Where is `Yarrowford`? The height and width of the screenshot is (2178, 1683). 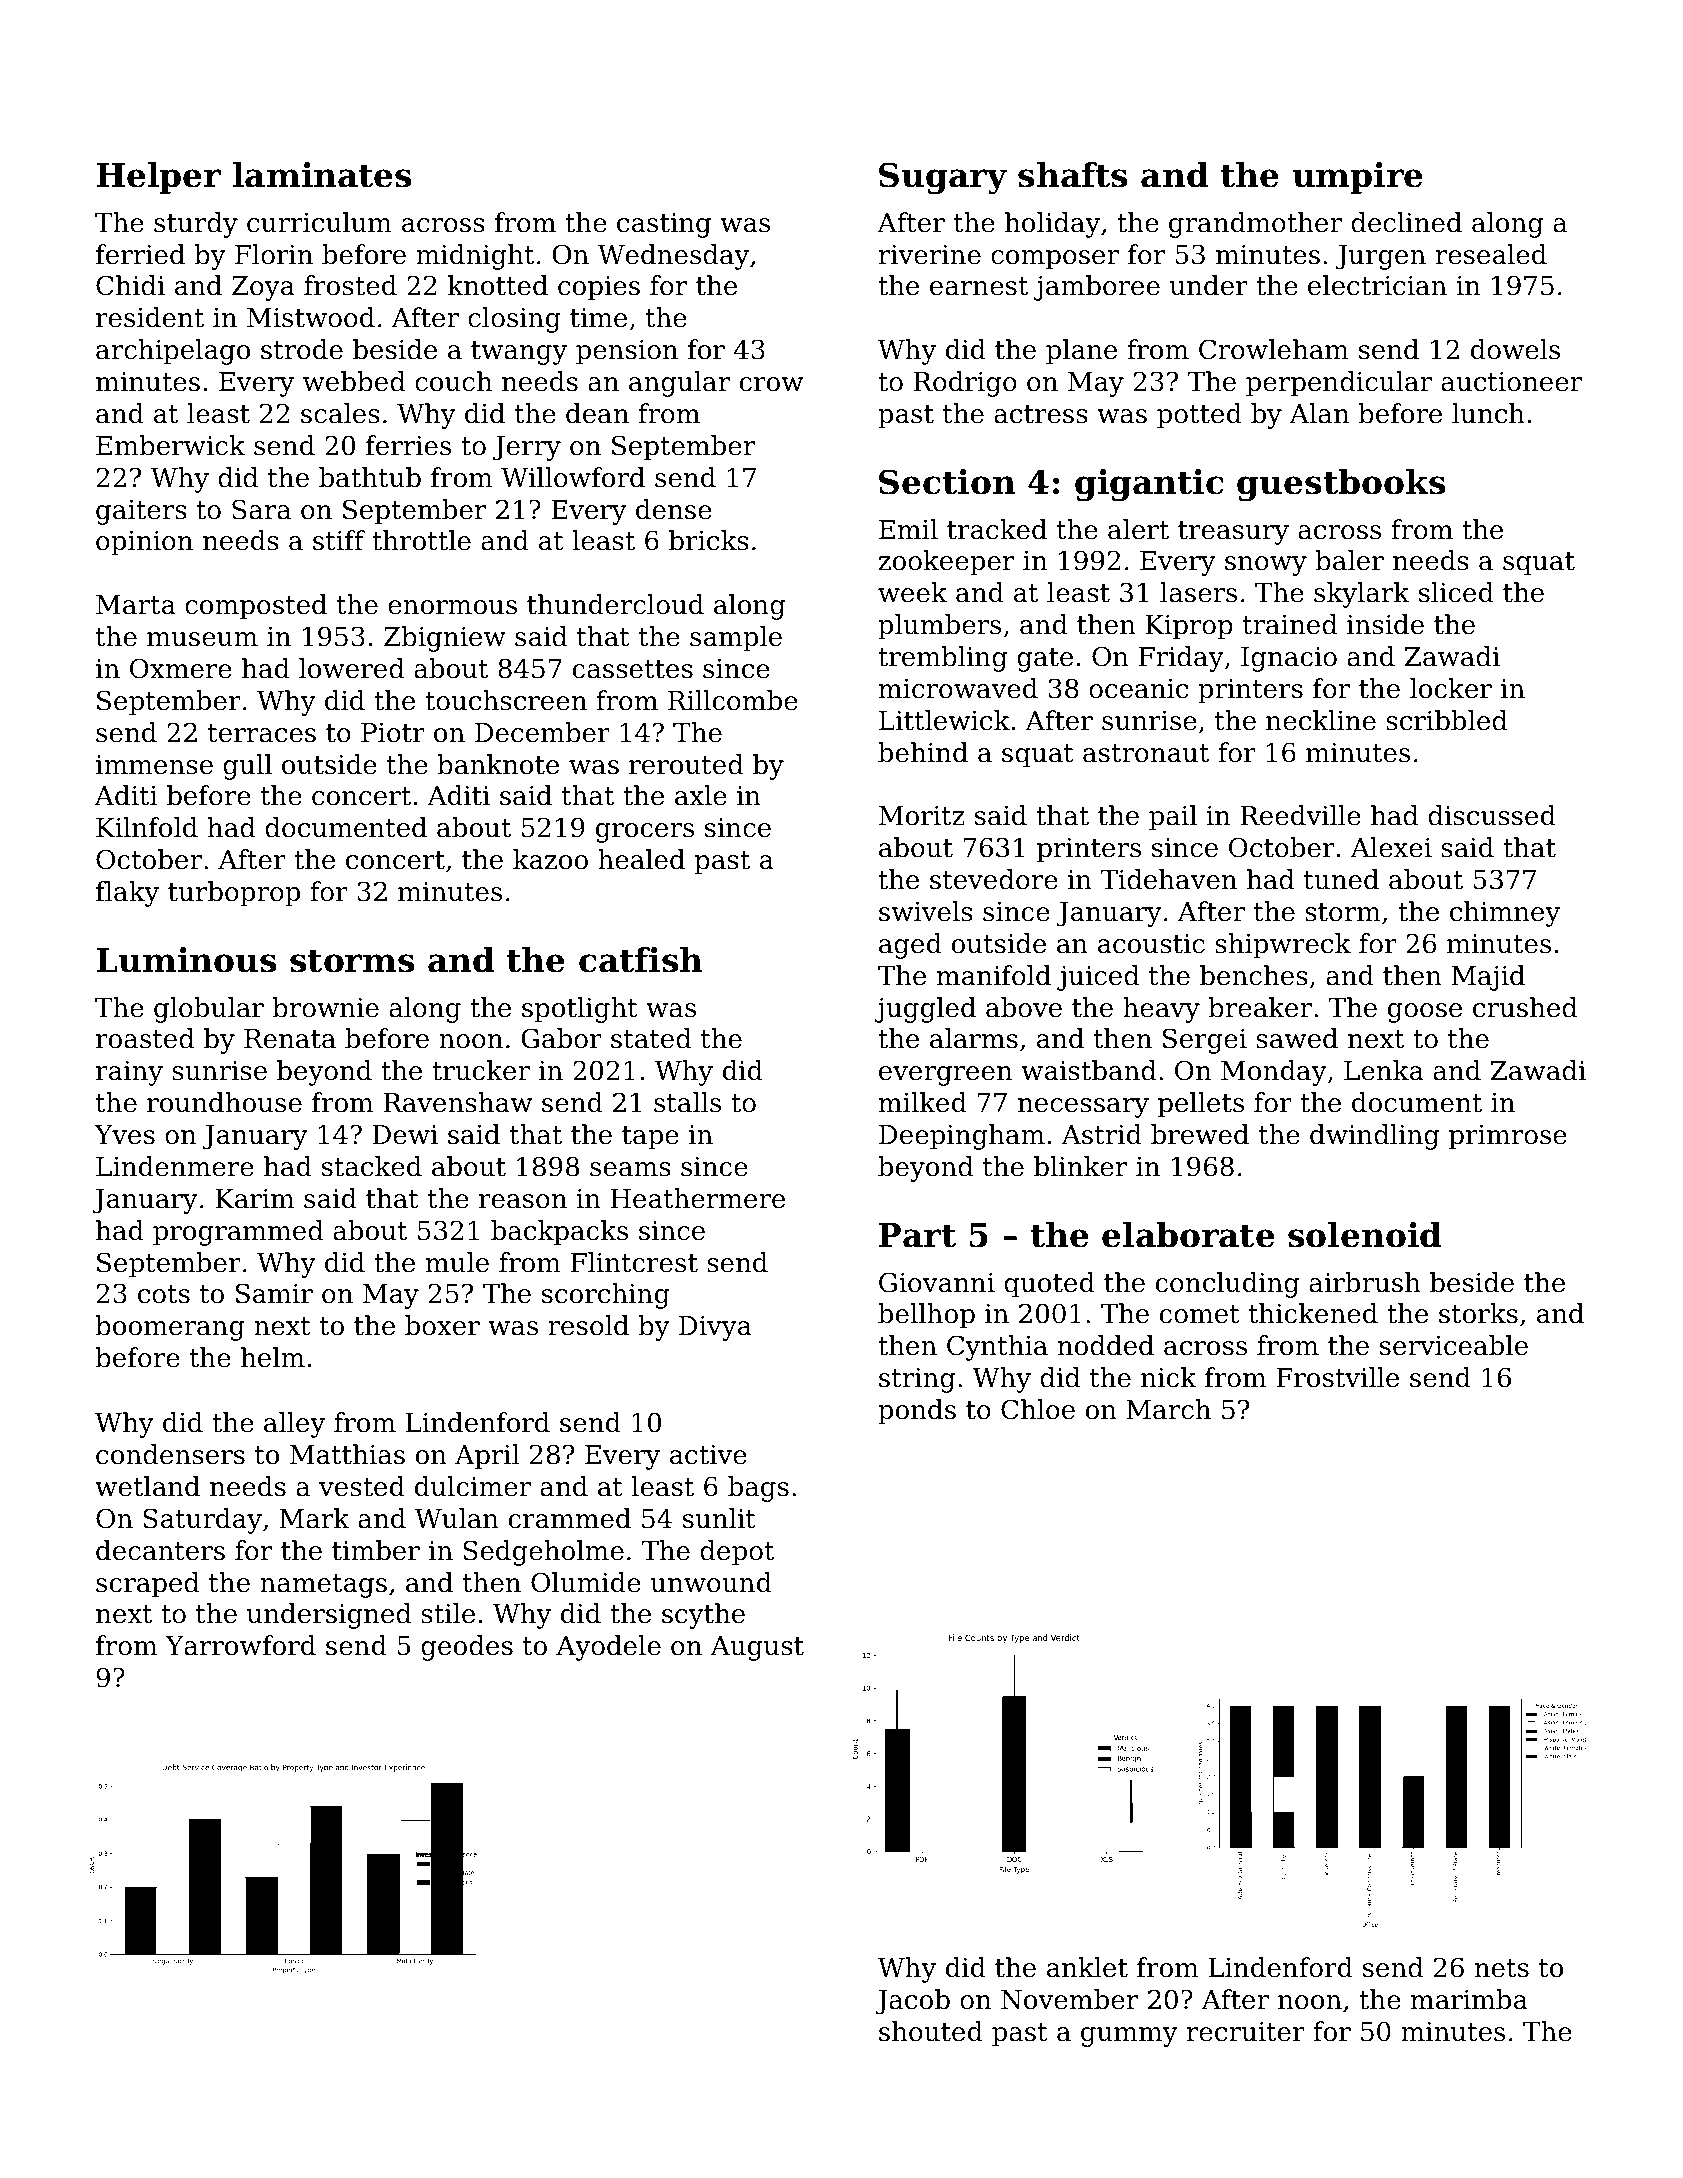
Yarrowford is located at coordinates (240, 1645).
